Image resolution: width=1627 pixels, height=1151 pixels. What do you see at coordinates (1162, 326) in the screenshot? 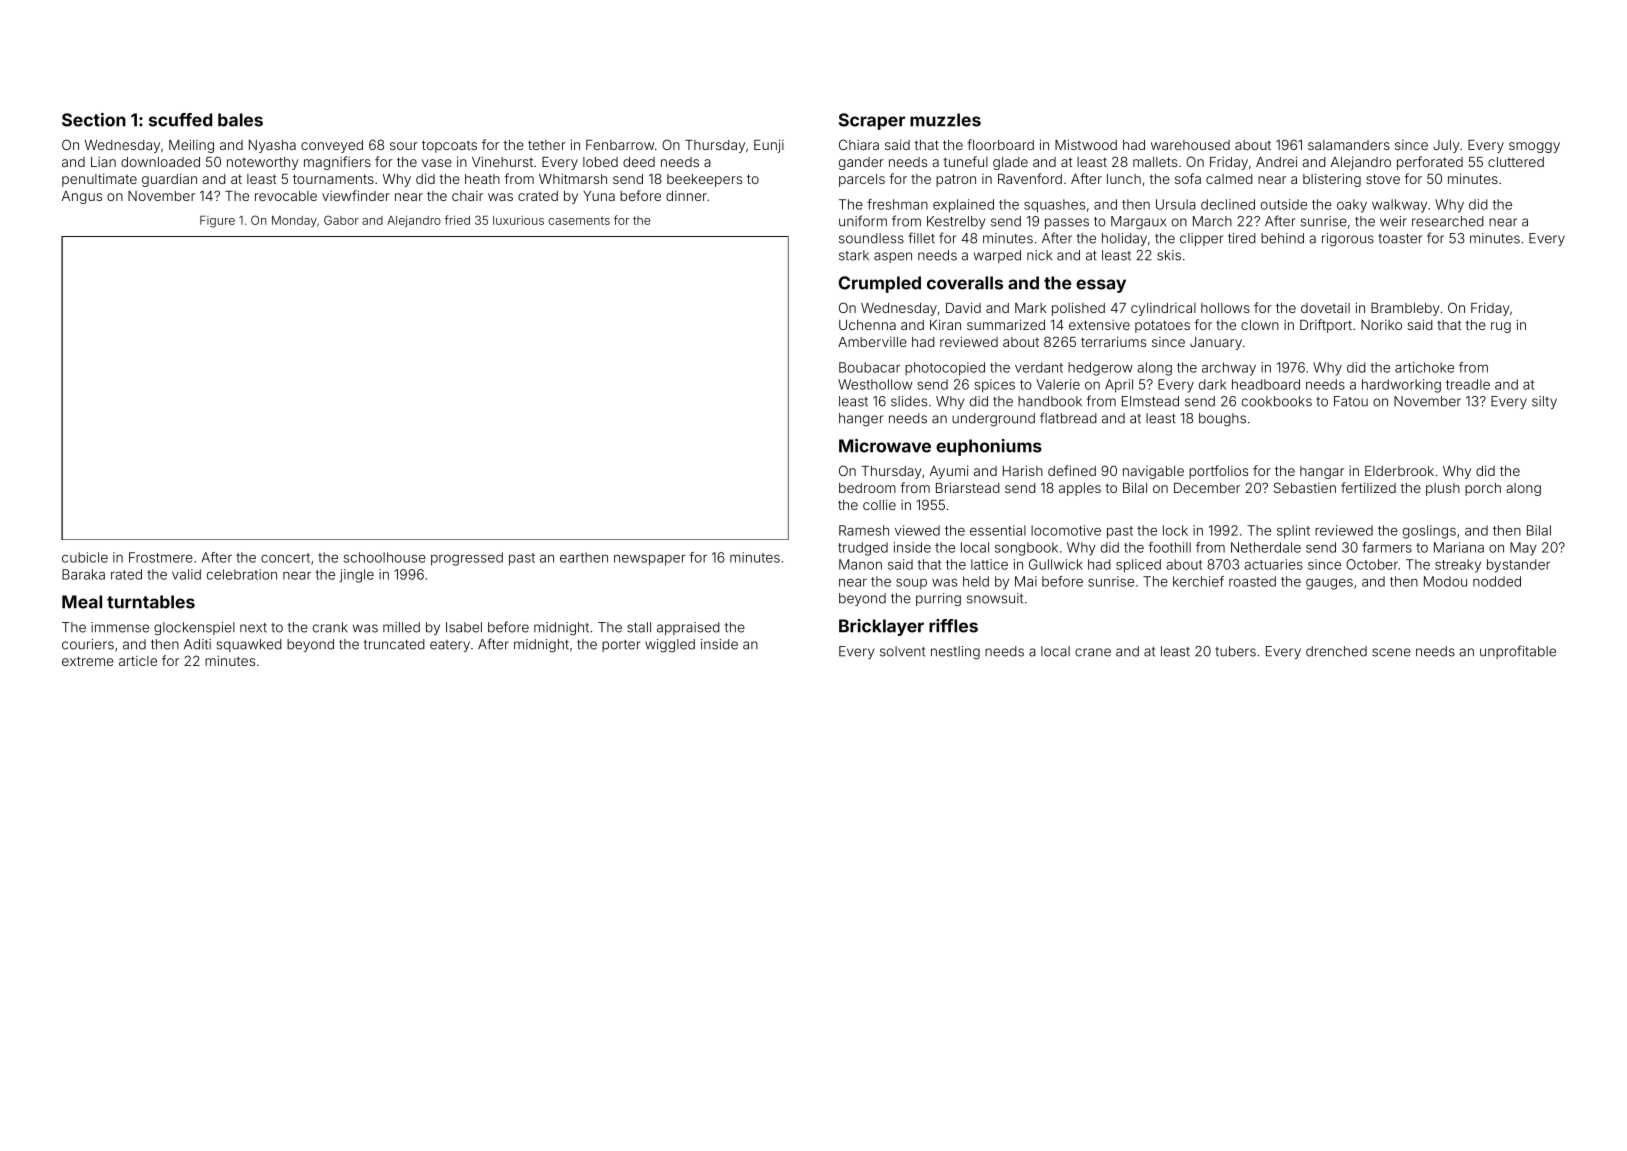
I see `potatoes` at bounding box center [1162, 326].
